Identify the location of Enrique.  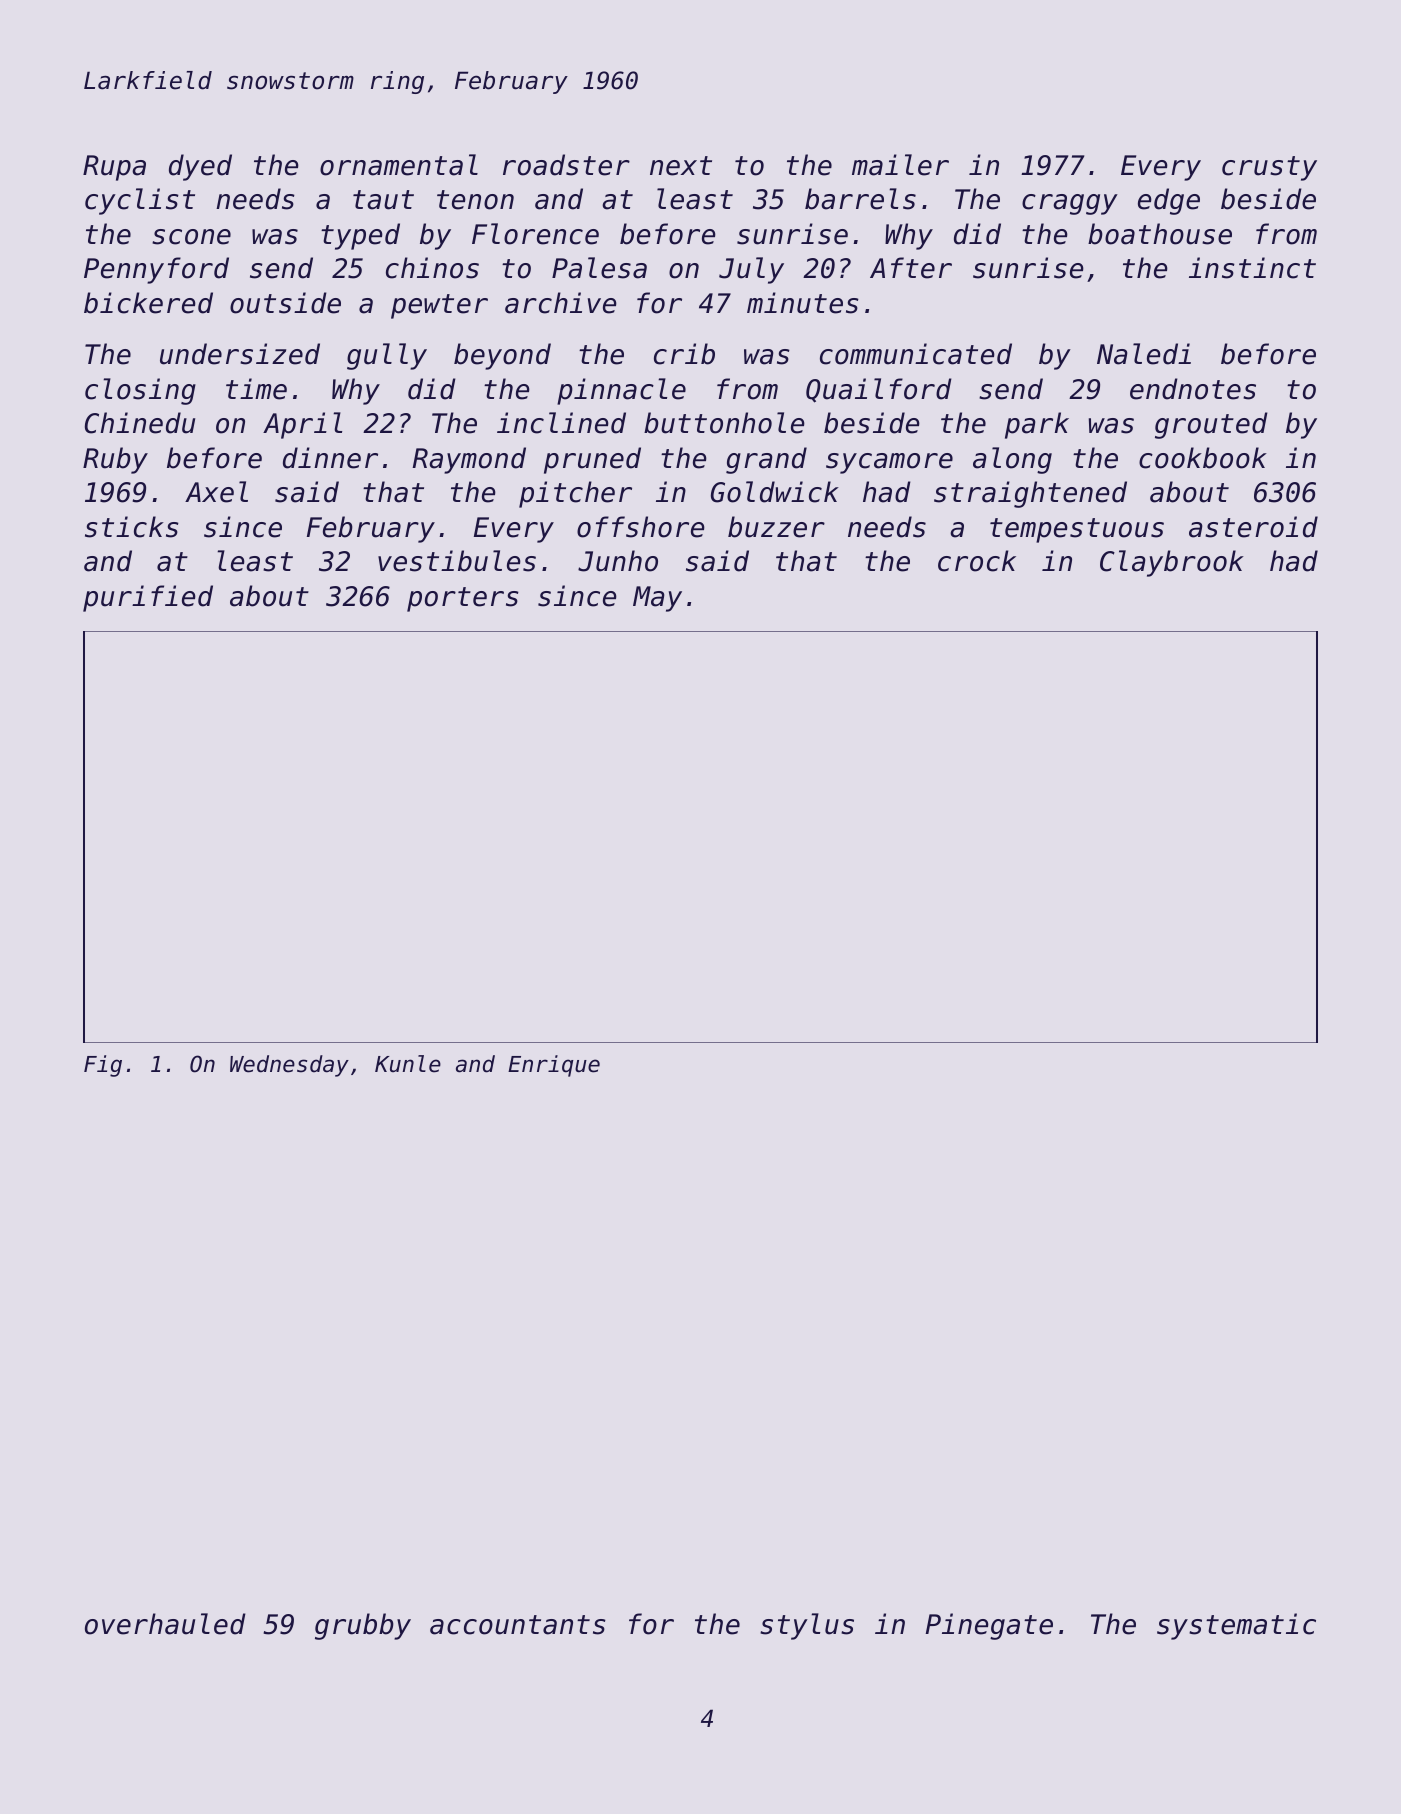
(554, 1066).
